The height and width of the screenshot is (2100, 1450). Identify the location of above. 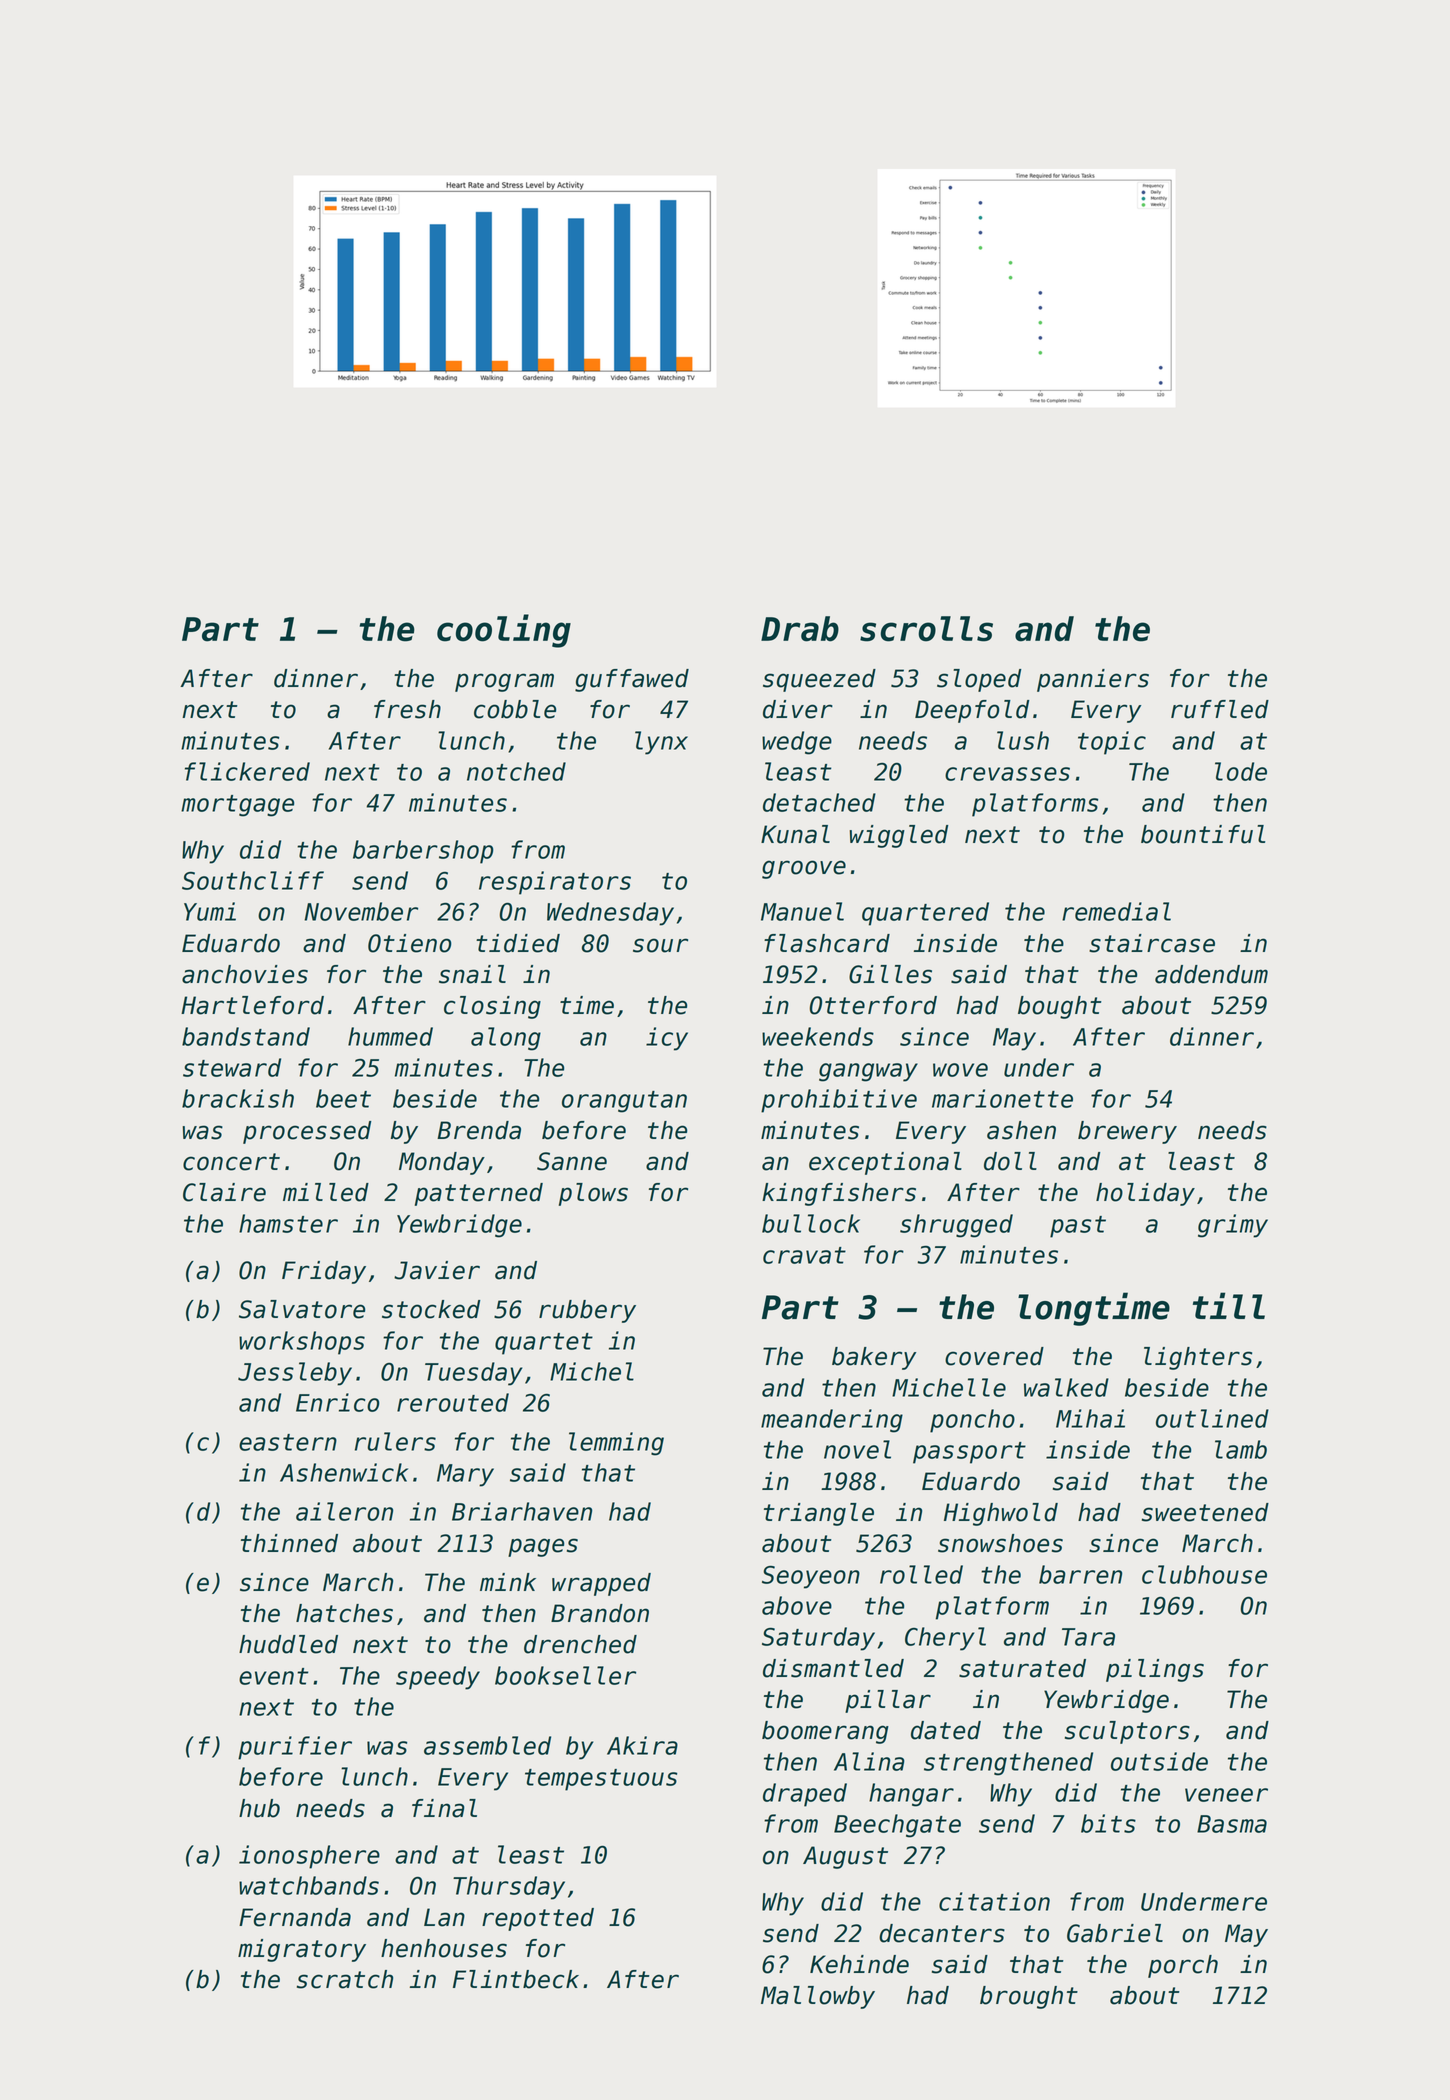
(797, 1605).
